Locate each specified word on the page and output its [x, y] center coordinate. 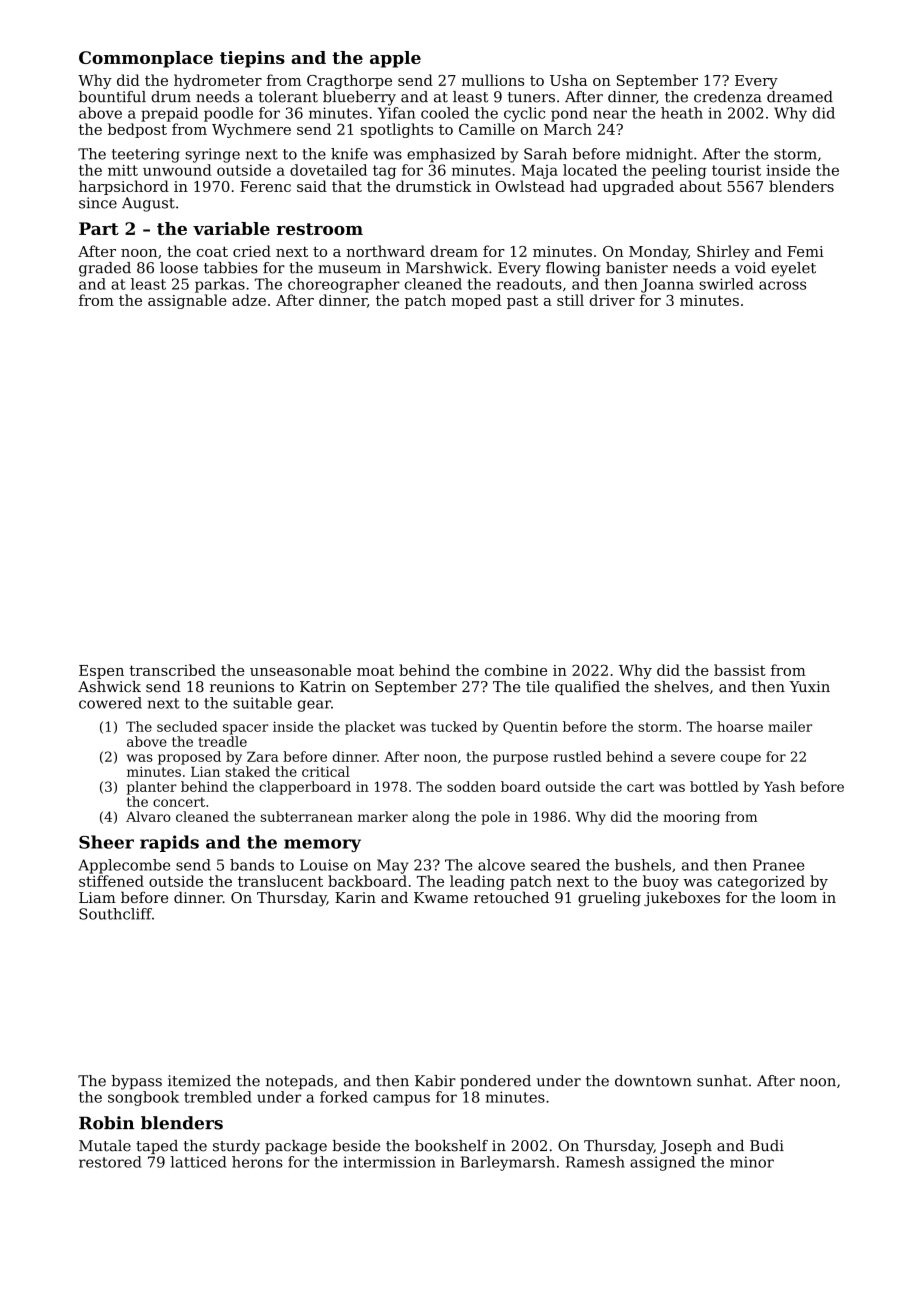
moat [375, 670]
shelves [682, 687]
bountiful [112, 97]
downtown [653, 1081]
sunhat [722, 1081]
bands [252, 865]
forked [344, 1097]
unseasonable [300, 670]
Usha [568, 80]
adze [249, 300]
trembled [218, 1097]
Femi [805, 251]
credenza [728, 97]
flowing [573, 269]
